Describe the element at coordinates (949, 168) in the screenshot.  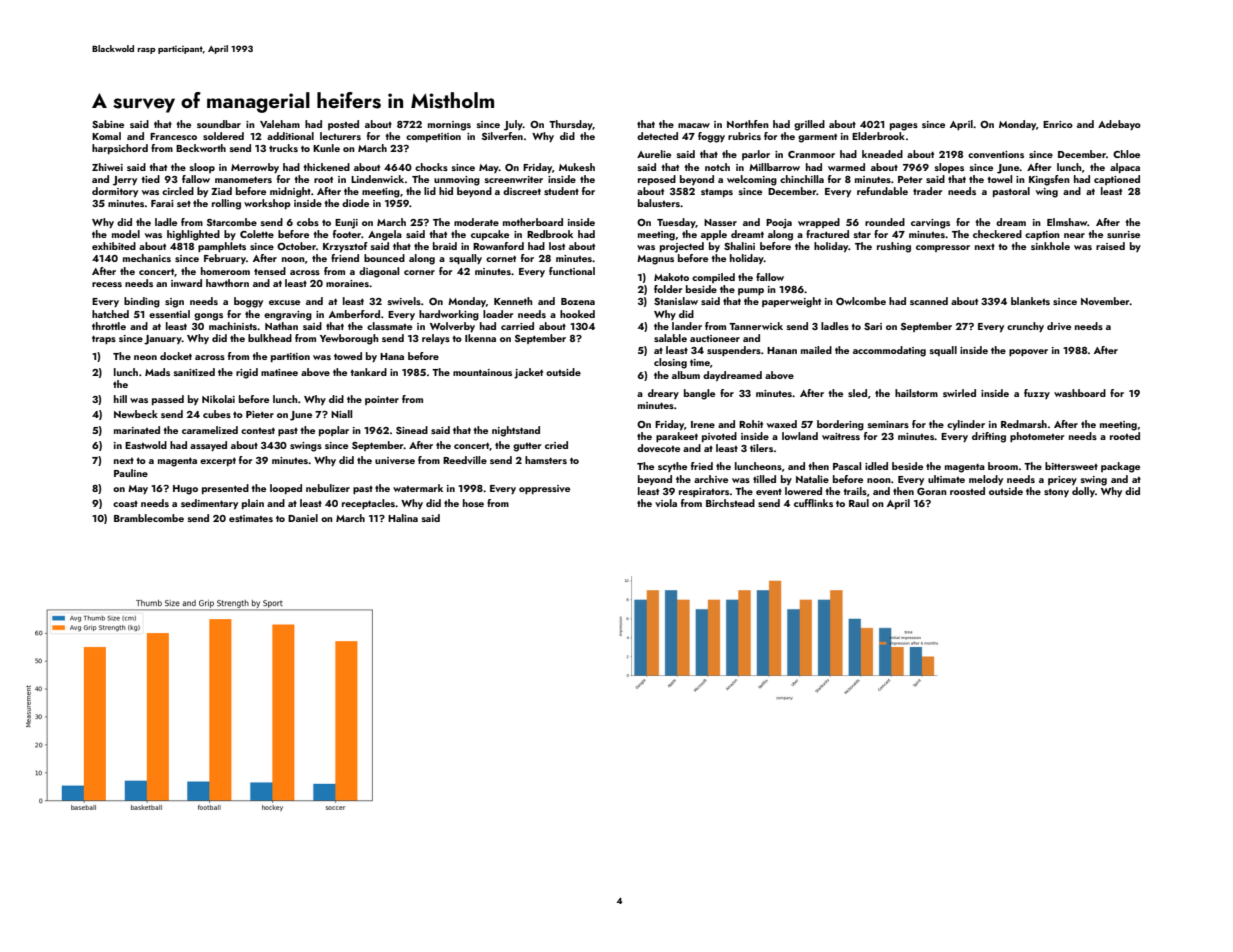
I see `slopes` at that location.
